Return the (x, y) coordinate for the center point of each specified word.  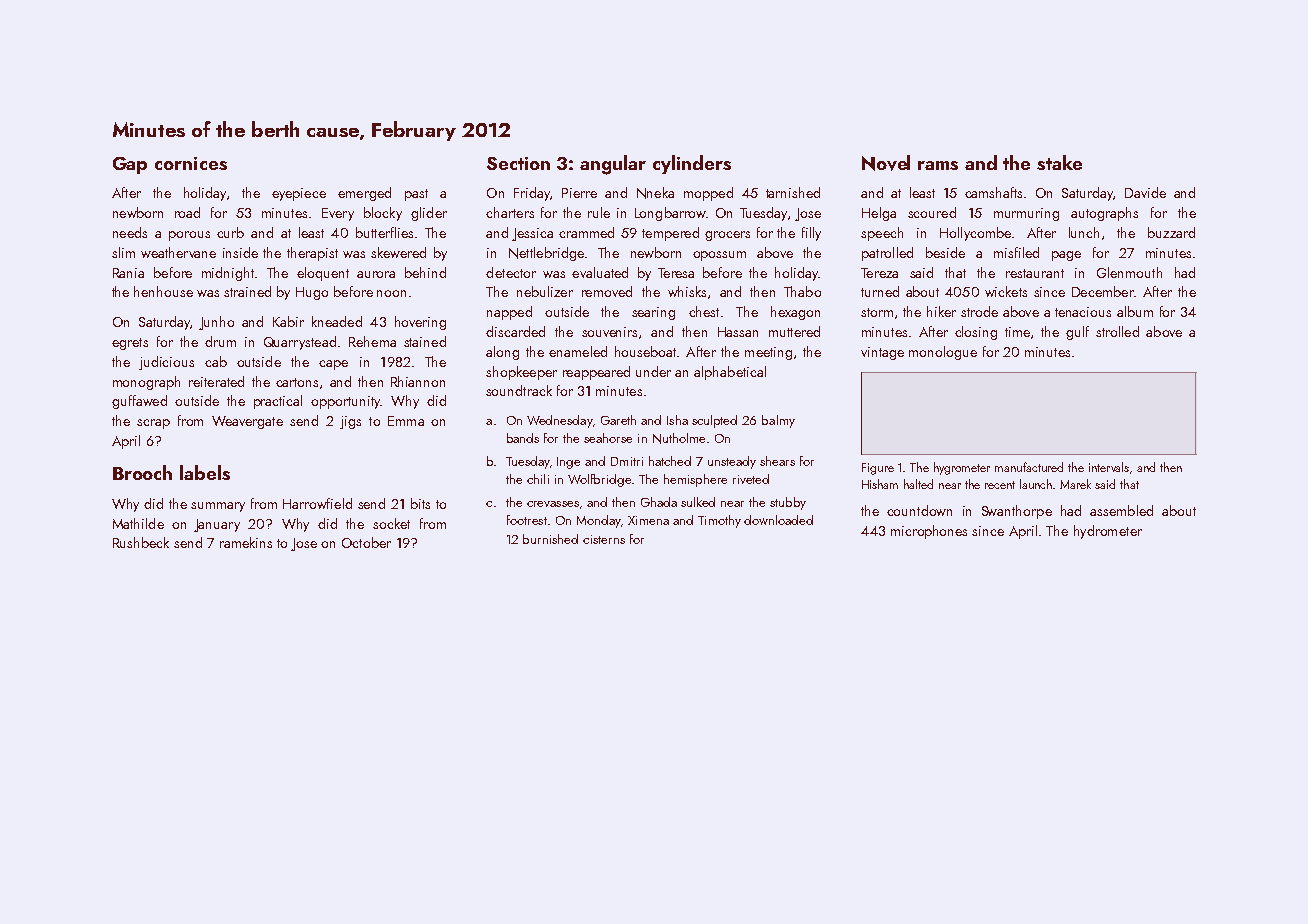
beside (945, 252)
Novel (886, 163)
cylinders (692, 164)
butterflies (384, 232)
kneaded (337, 321)
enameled (578, 351)
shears (777, 461)
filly (811, 234)
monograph (146, 383)
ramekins (246, 542)
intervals (1109, 467)
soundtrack (519, 390)
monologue (943, 353)
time (1017, 332)
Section (518, 163)
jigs (350, 422)
